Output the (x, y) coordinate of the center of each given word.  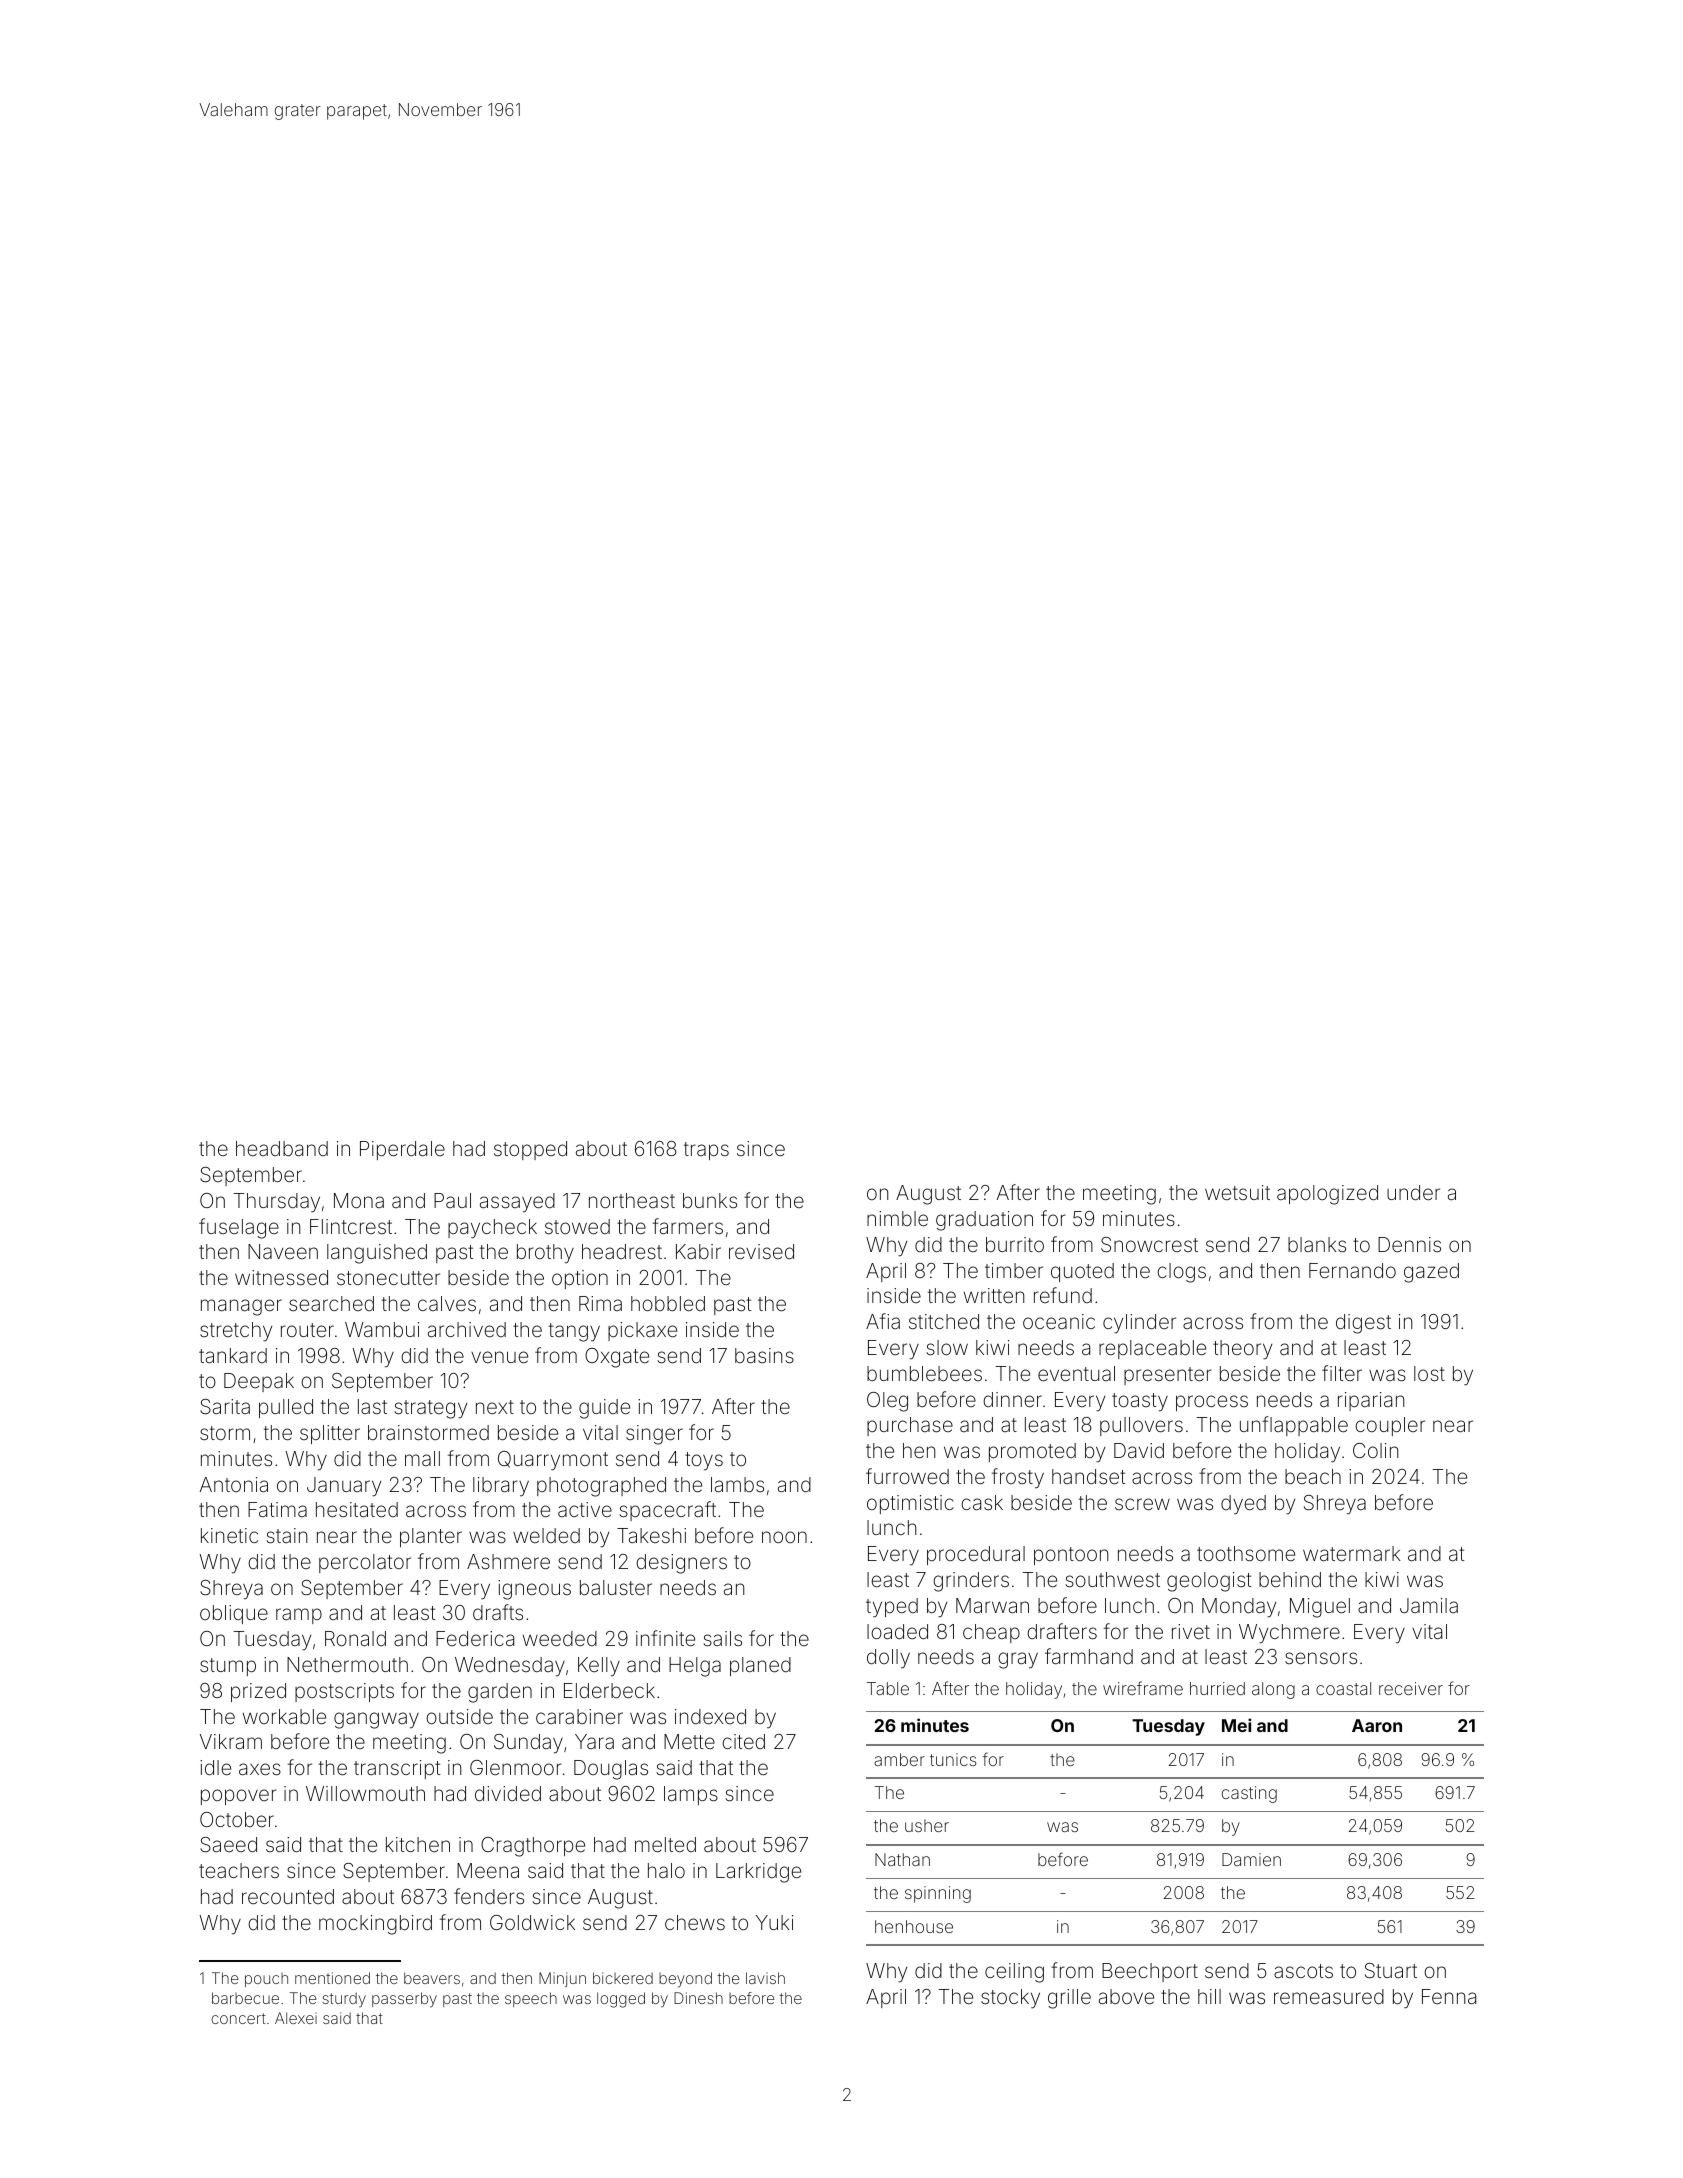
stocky (1010, 1999)
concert (238, 2018)
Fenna (1449, 1996)
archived (467, 1329)
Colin (1375, 1450)
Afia (883, 1321)
